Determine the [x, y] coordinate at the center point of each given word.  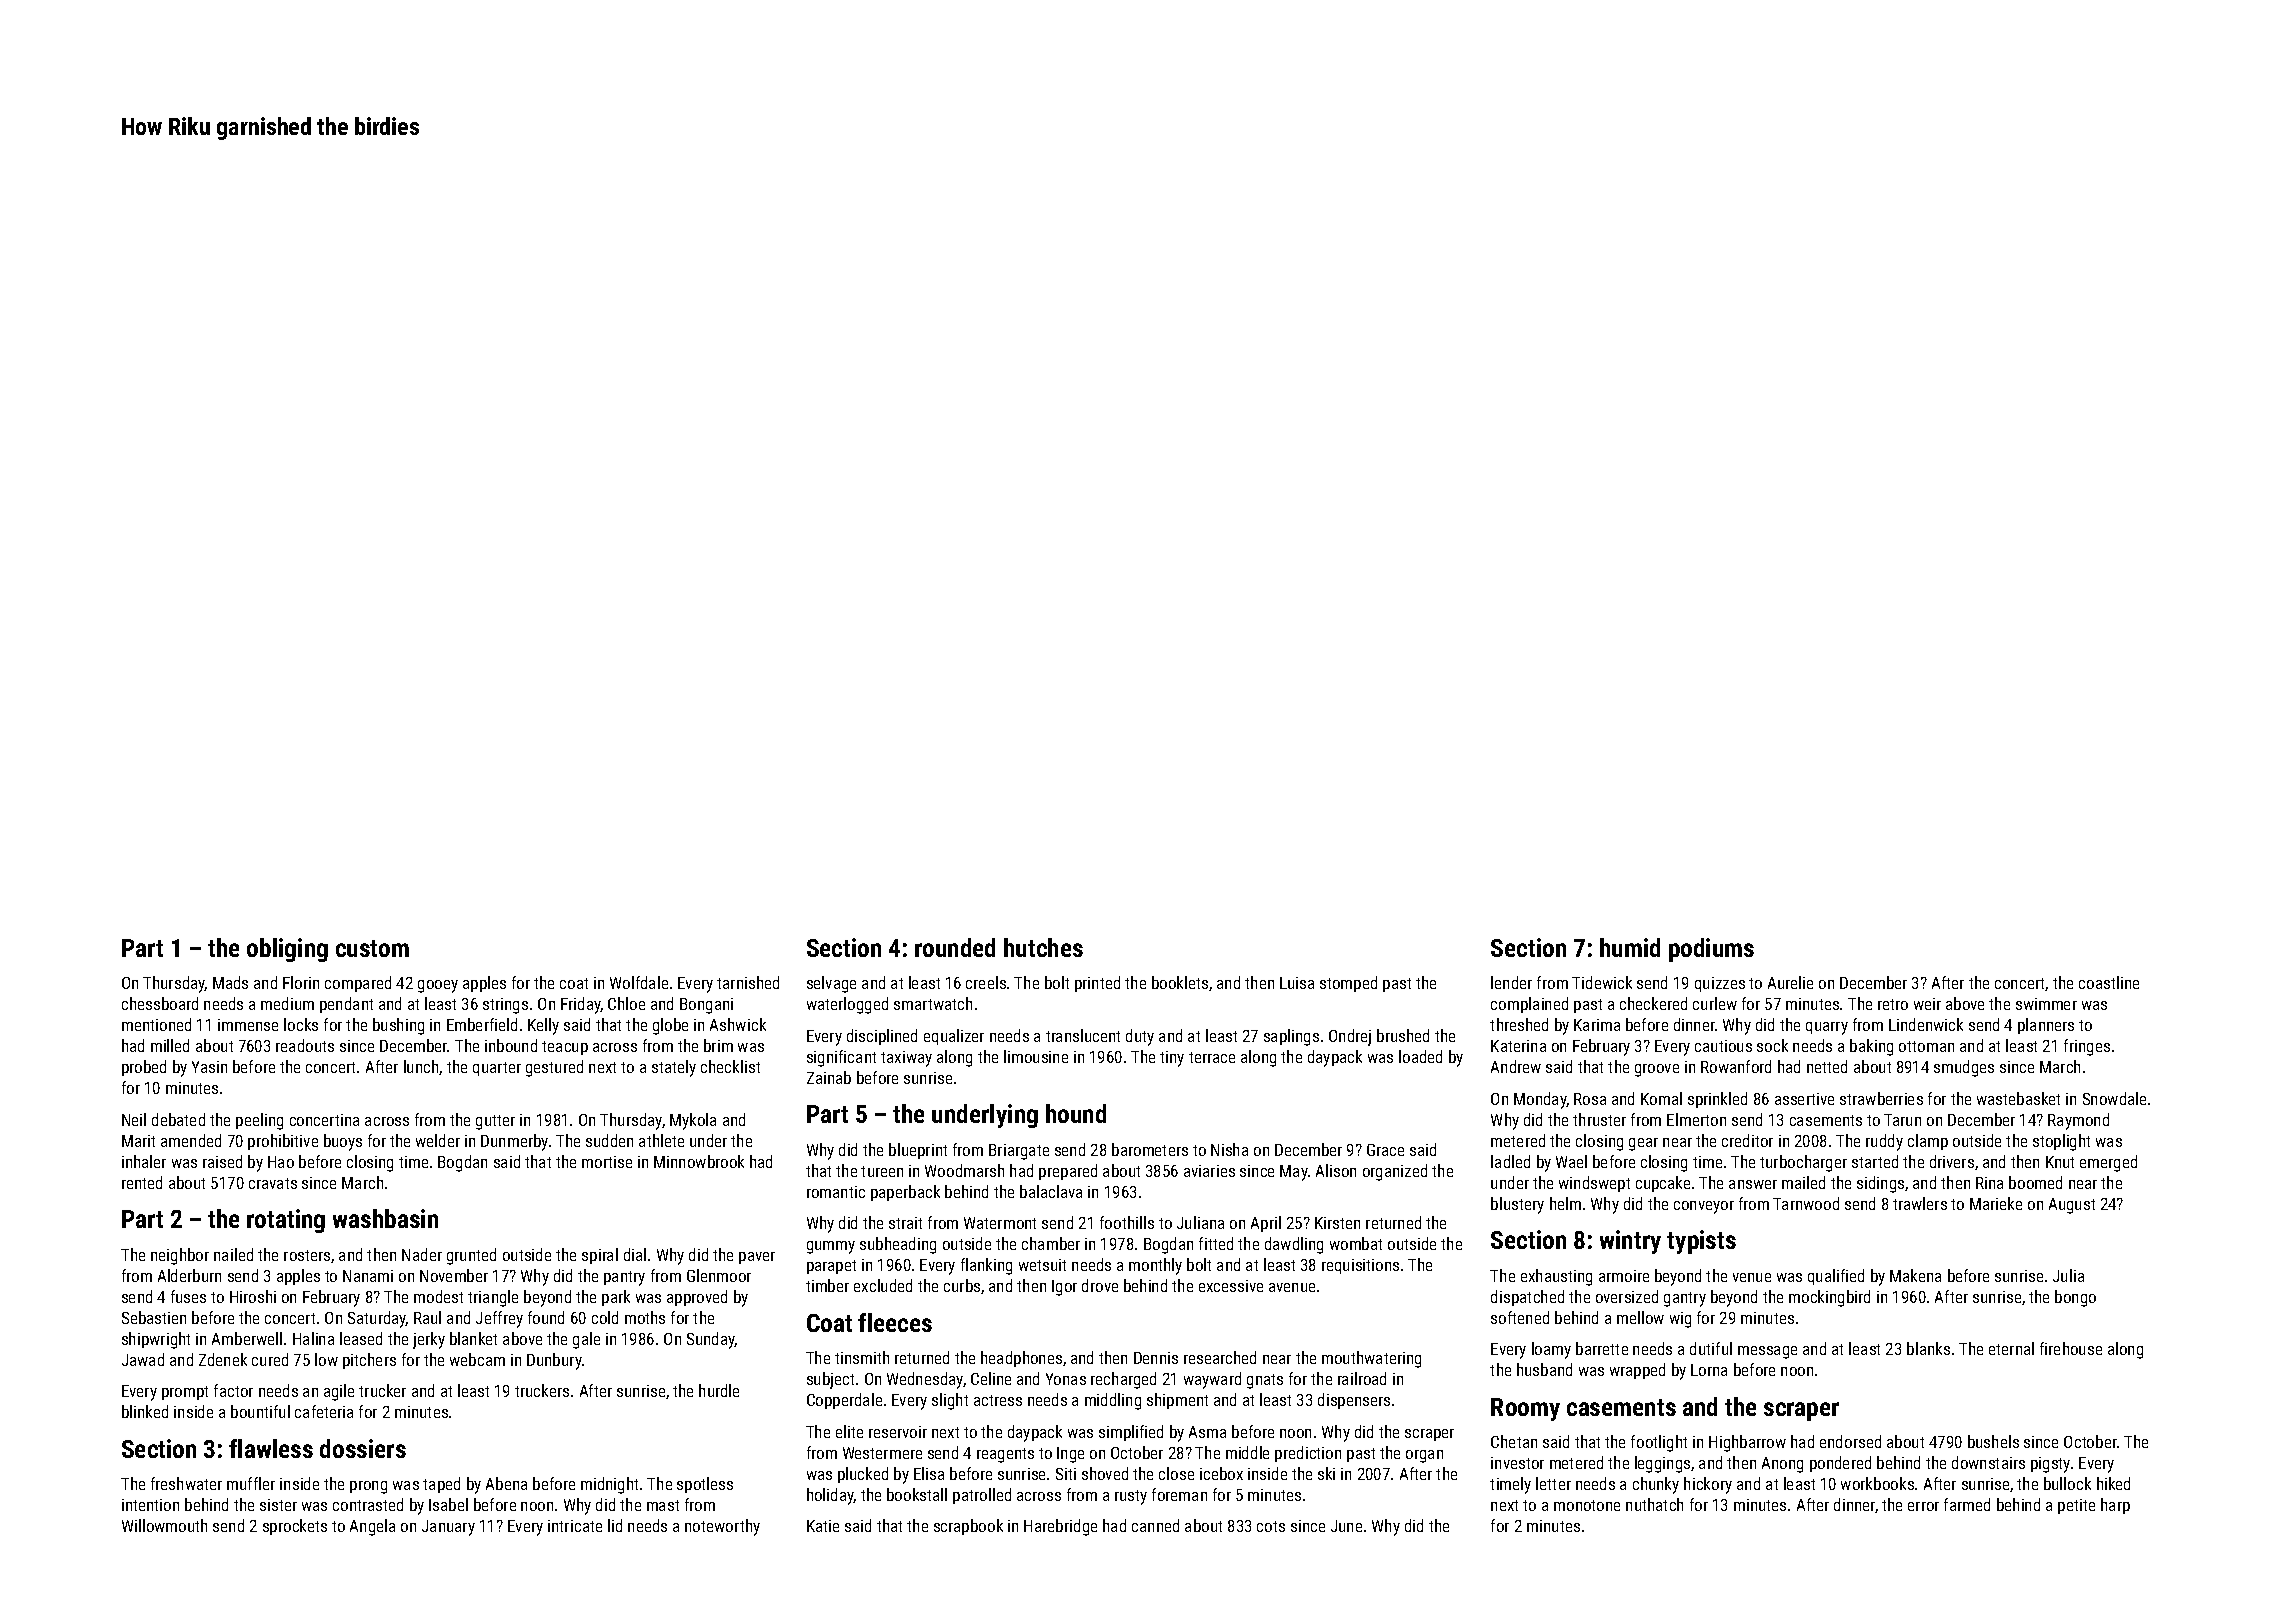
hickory [1708, 1485]
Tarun [1902, 1120]
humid [1630, 947]
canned [1155, 1525]
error [1923, 1506]
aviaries [1209, 1171]
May [1294, 1173]
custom [372, 948]
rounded [955, 947]
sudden [609, 1140]
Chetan [1514, 1441]
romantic [836, 1192]
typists [1701, 1242]
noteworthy [722, 1527]
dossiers [363, 1448]
